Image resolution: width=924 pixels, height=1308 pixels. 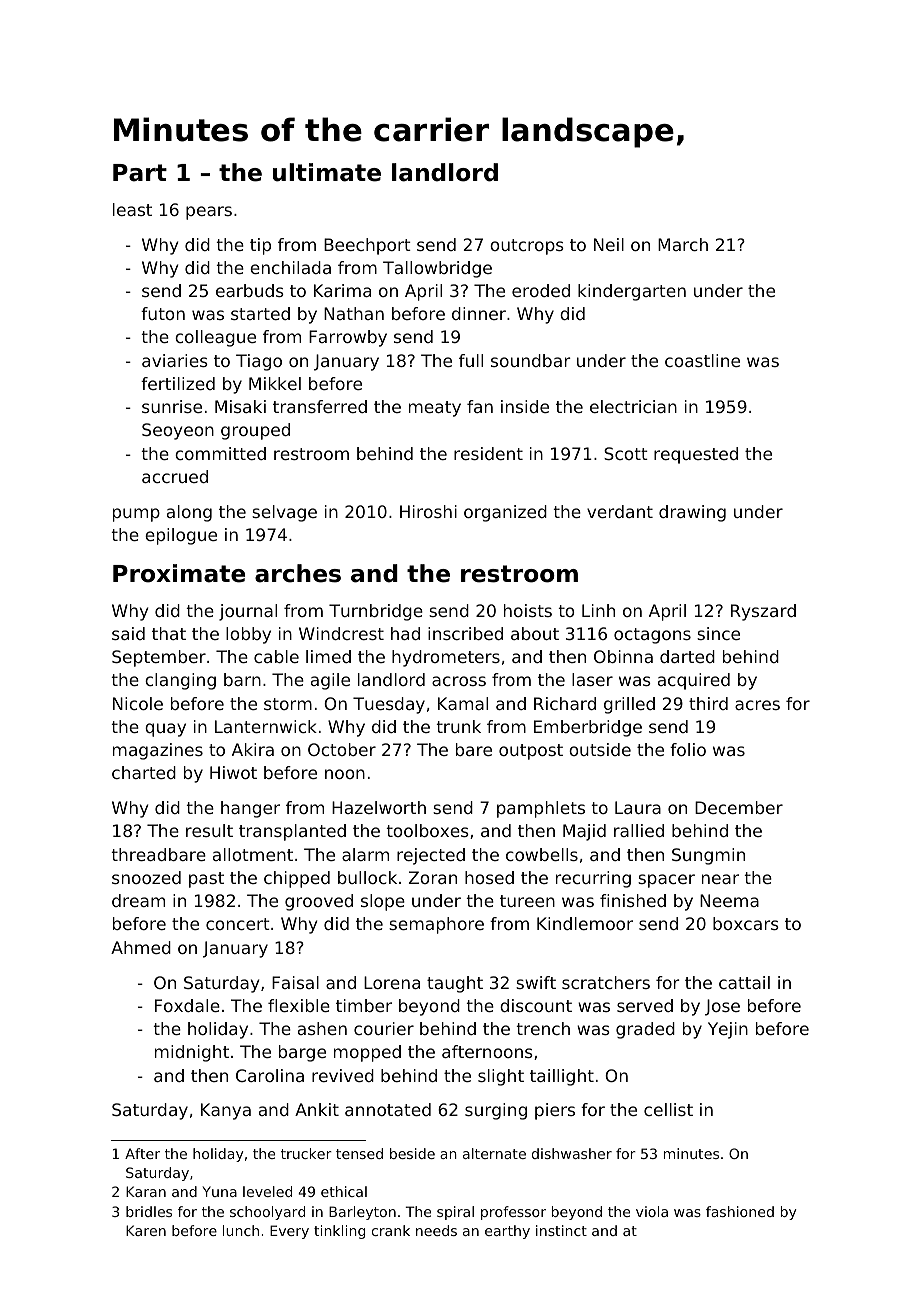 I want to click on outpost, so click(x=531, y=752).
